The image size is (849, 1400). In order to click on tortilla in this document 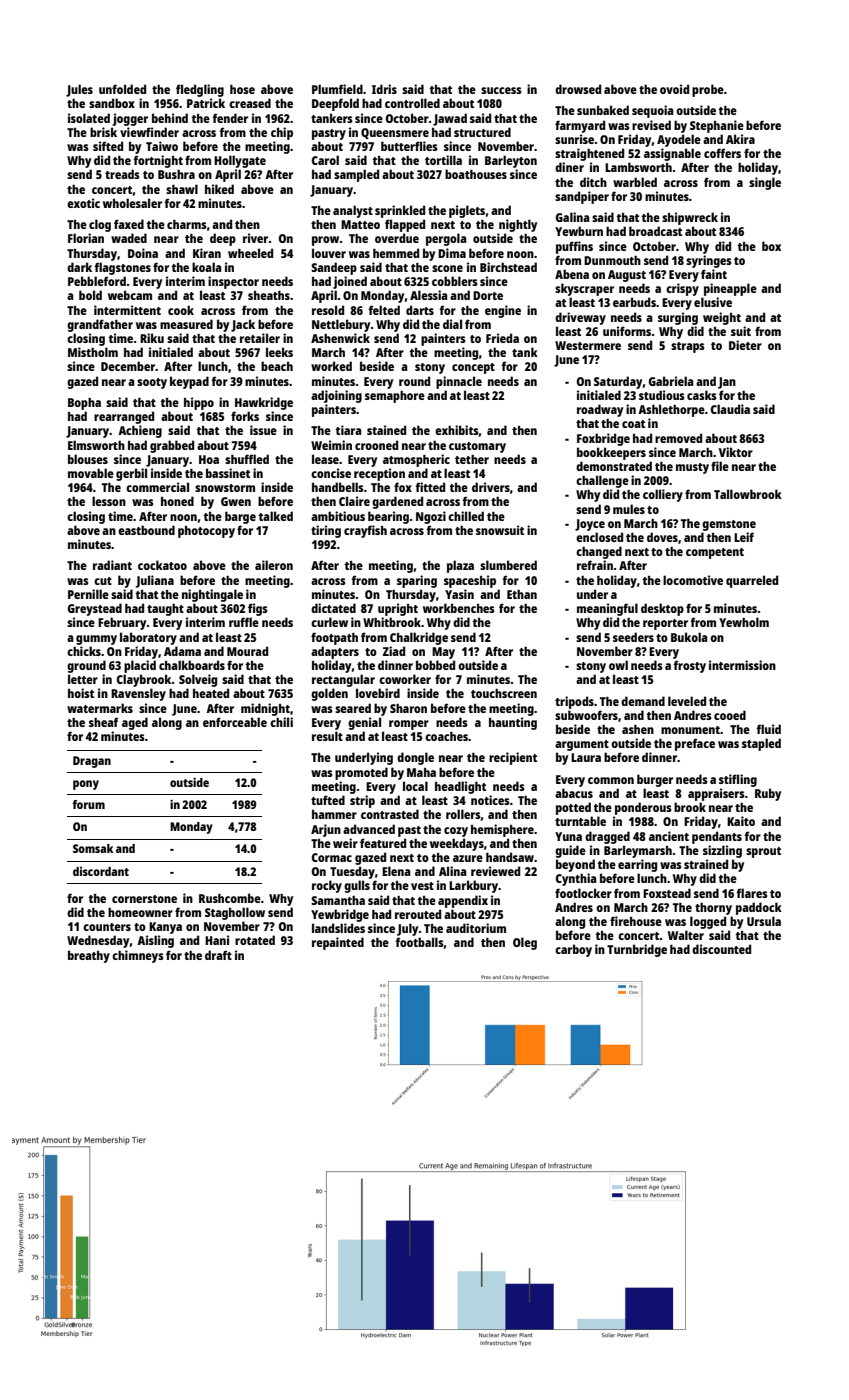, I will do `click(443, 160)`.
